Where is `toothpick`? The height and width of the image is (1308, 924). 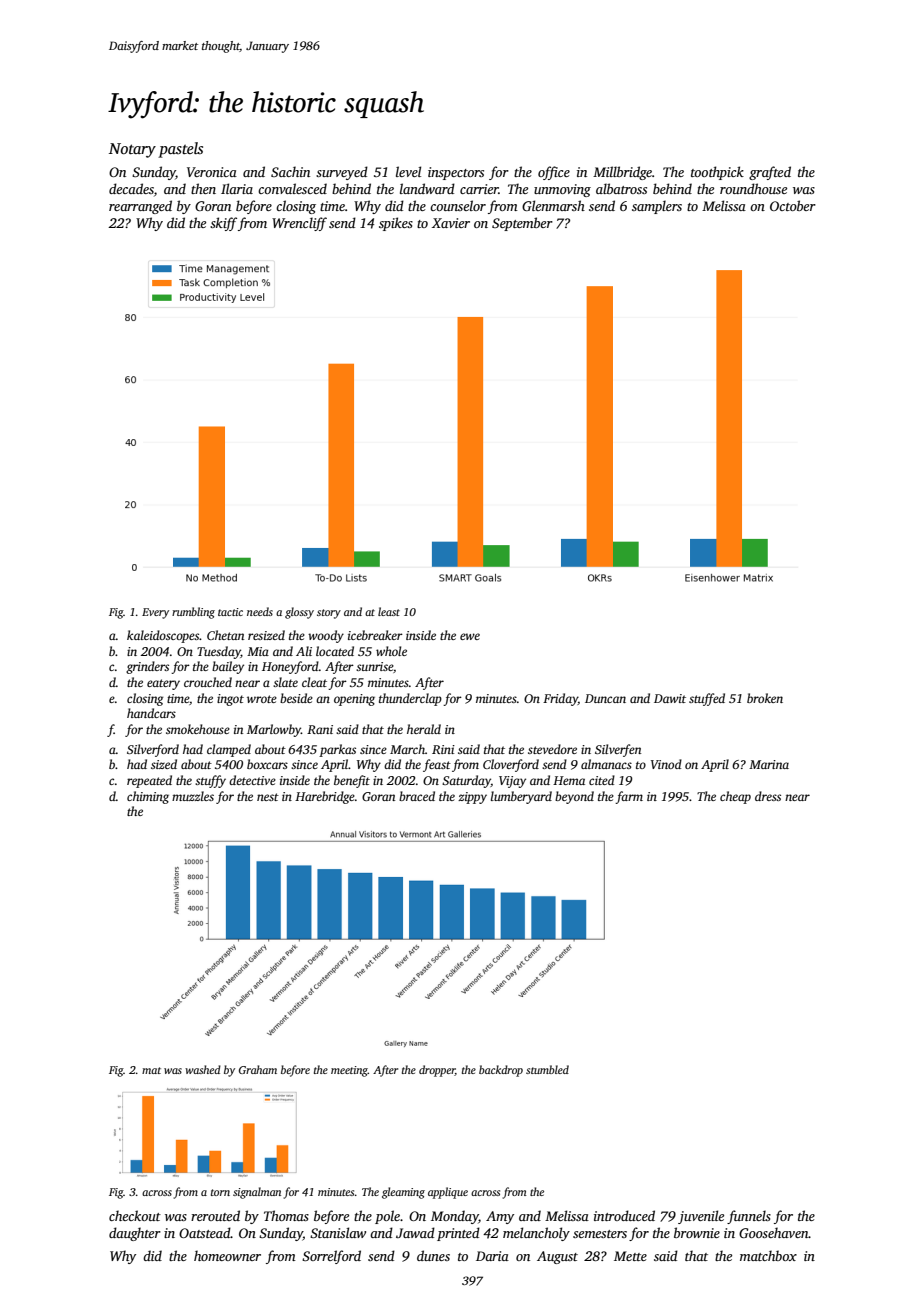 toothpick is located at coordinates (717, 173).
